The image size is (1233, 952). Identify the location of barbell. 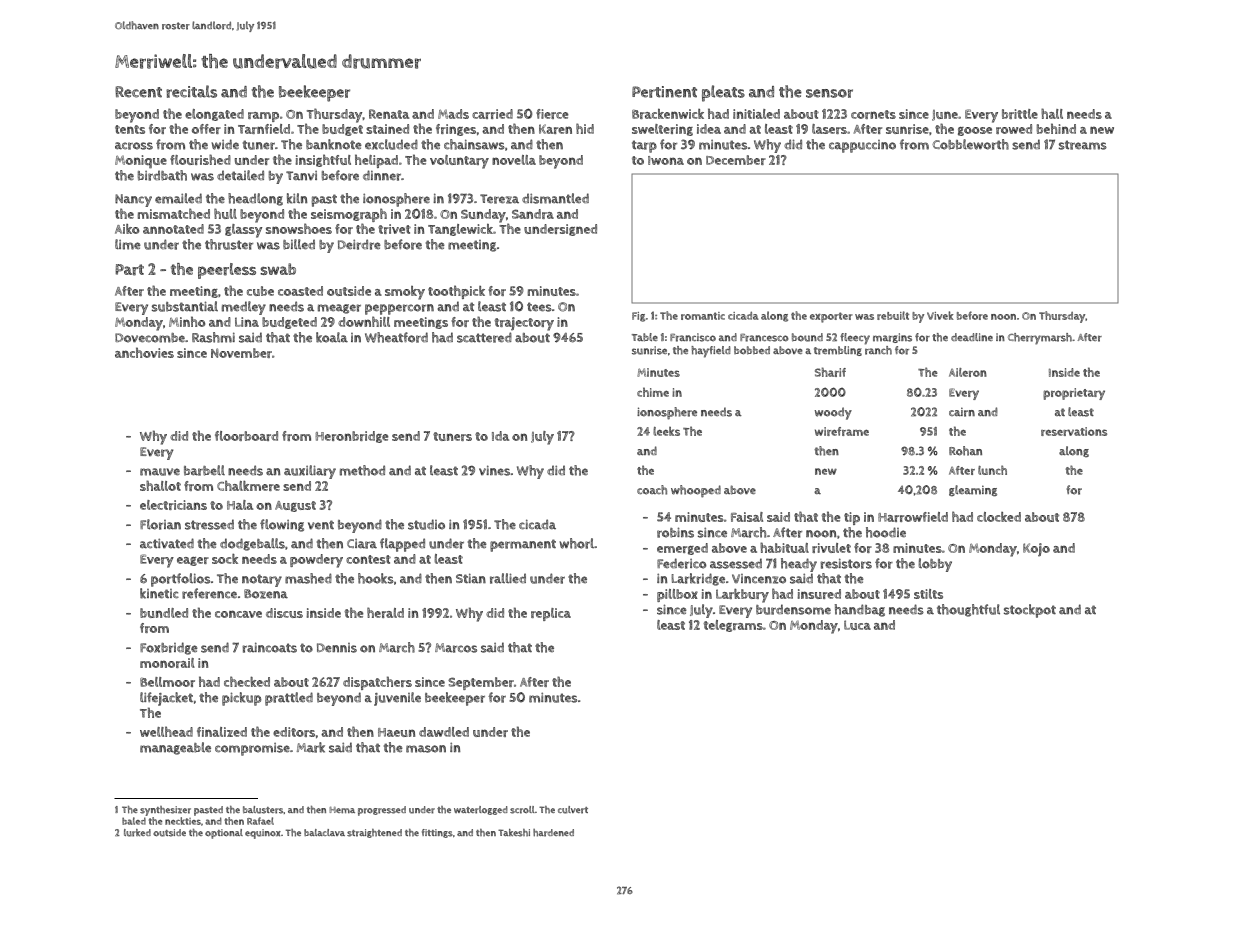
(204, 470).
